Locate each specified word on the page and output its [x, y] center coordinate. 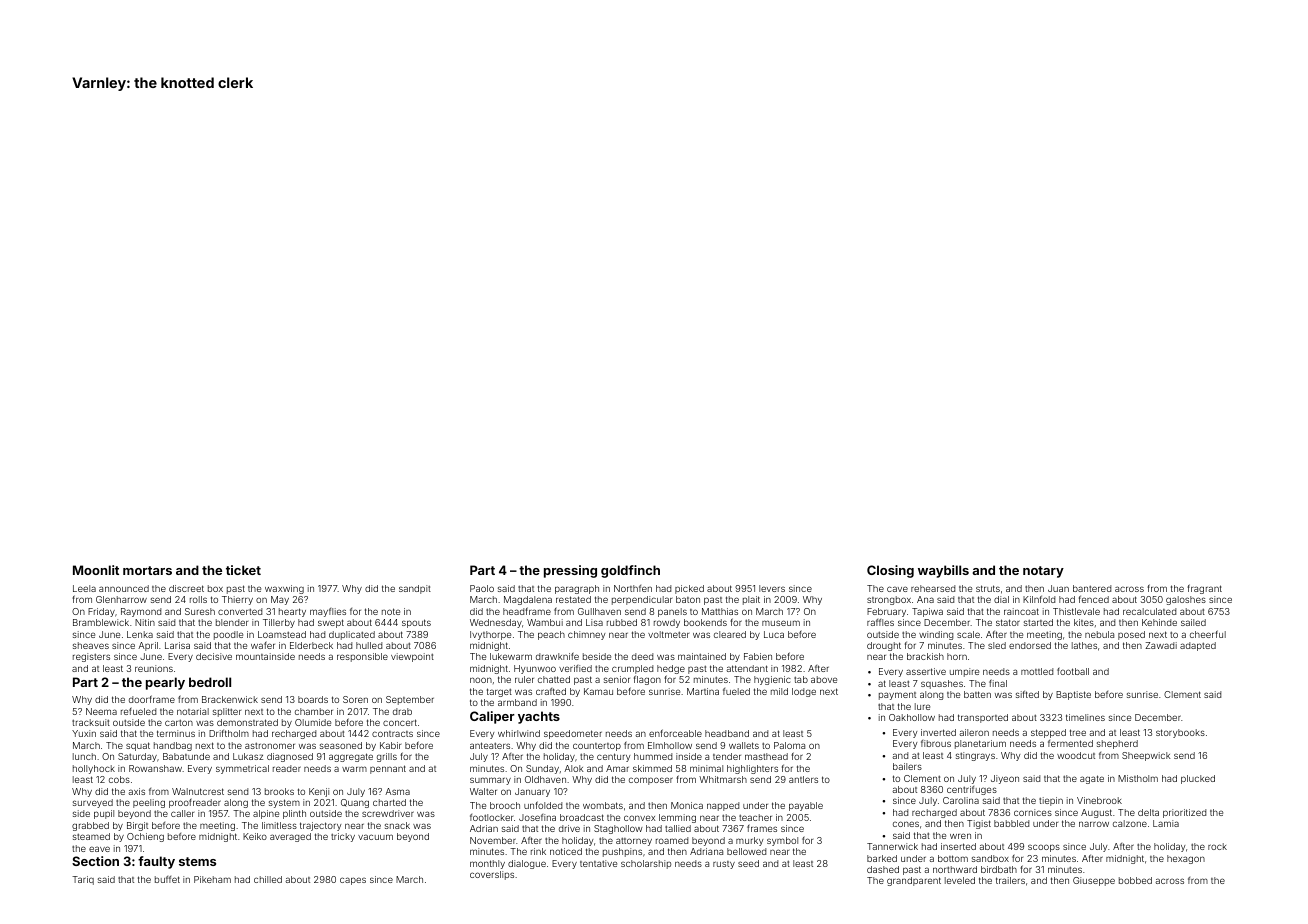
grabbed [90, 826]
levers [772, 588]
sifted [1027, 694]
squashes [942, 684]
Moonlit [96, 570]
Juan [1058, 588]
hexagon [1186, 859]
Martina [703, 691]
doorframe [152, 699]
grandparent [914, 881]
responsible [362, 657]
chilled [268, 879]
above [824, 679]
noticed [566, 851]
